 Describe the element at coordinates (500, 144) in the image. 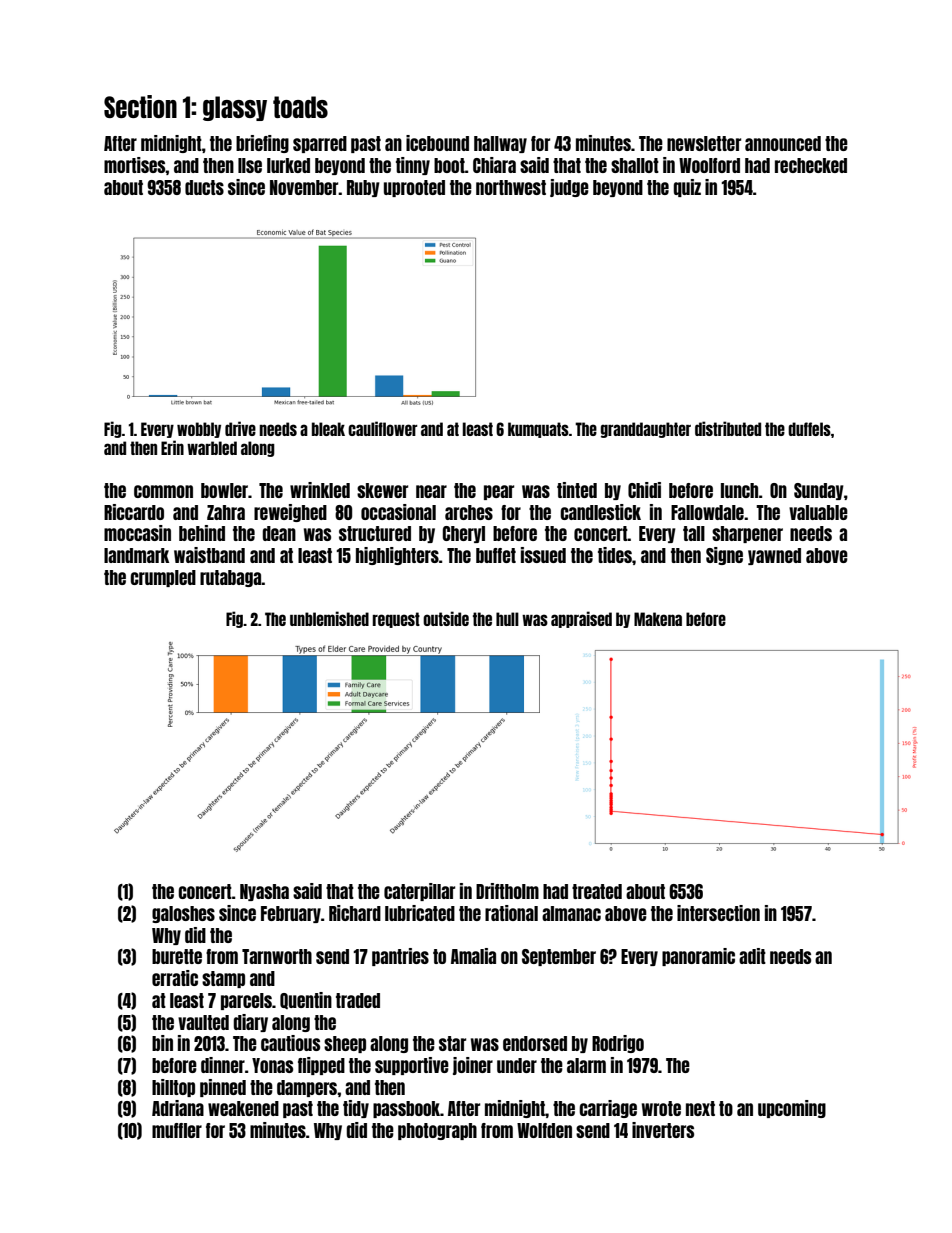

I see `hallway` at that location.
